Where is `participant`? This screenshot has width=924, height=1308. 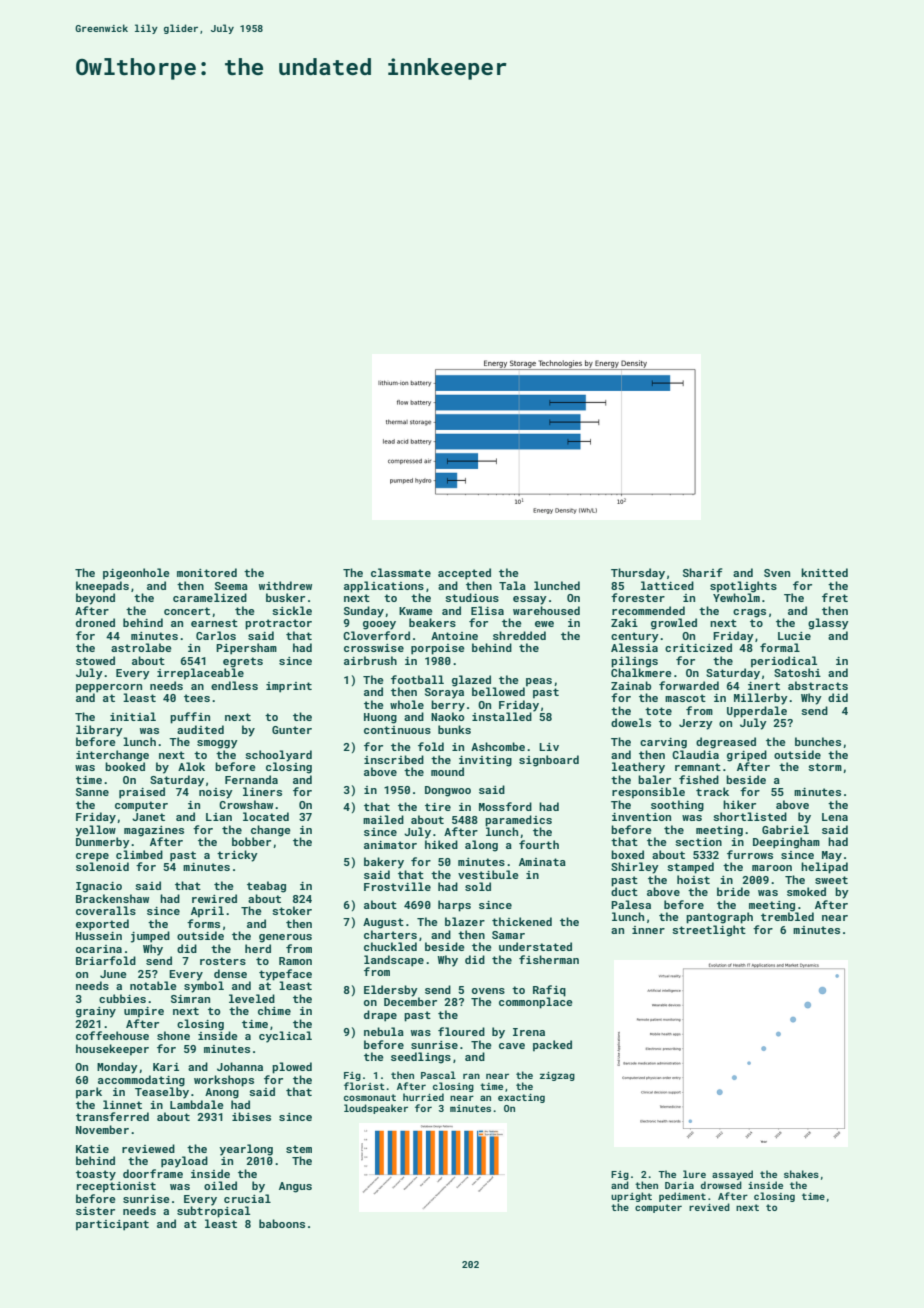
participant is located at coordinates (112, 1225).
